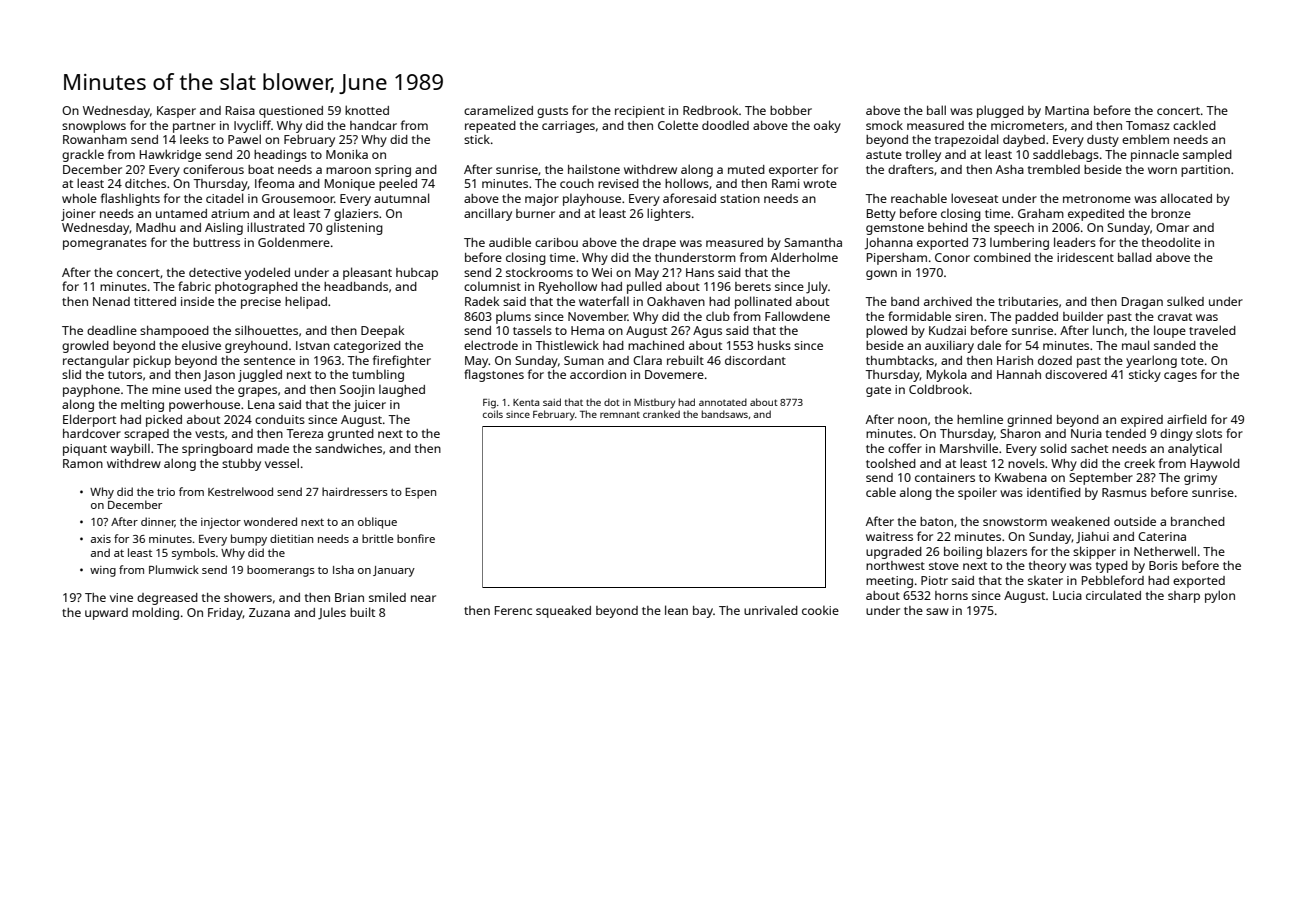 The height and width of the screenshot is (924, 1308). What do you see at coordinates (1054, 492) in the screenshot?
I see `identified` at bounding box center [1054, 492].
